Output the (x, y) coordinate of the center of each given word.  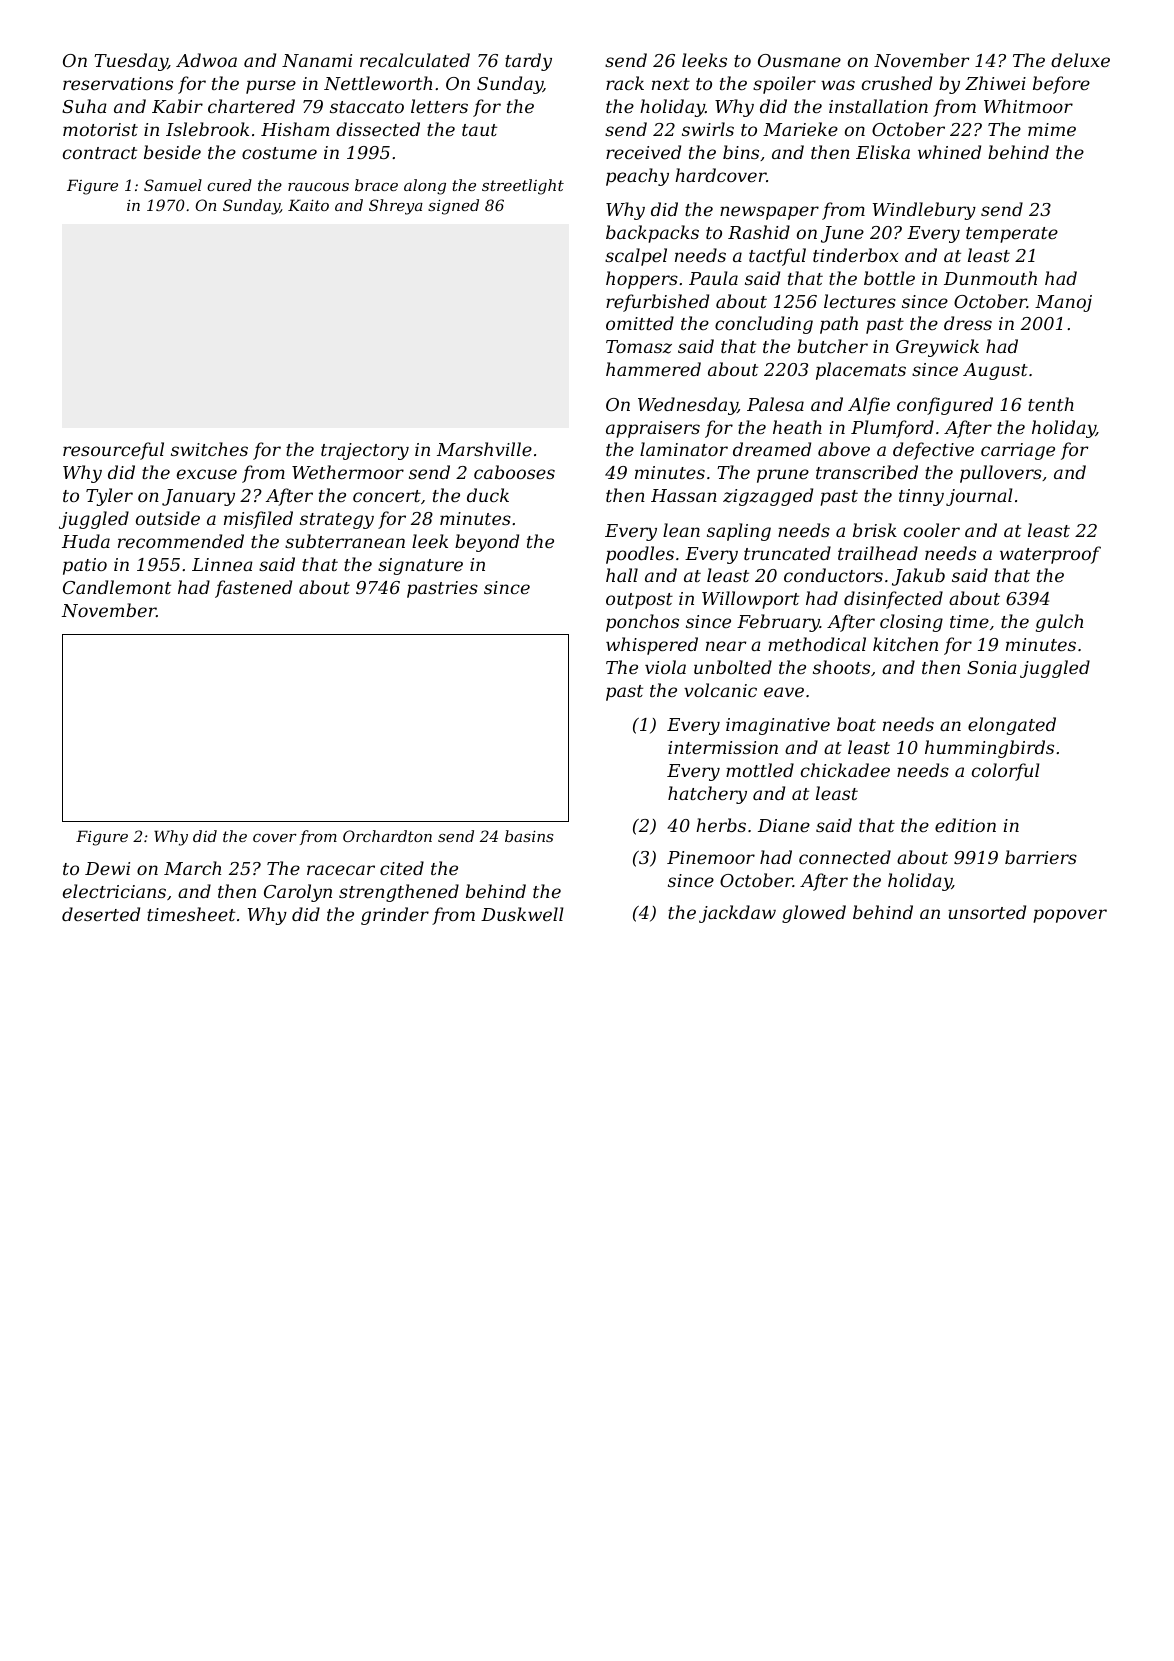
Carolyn (298, 893)
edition (965, 825)
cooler (932, 530)
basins (529, 836)
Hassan (684, 495)
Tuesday (131, 62)
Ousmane (799, 60)
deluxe (1080, 60)
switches (209, 449)
